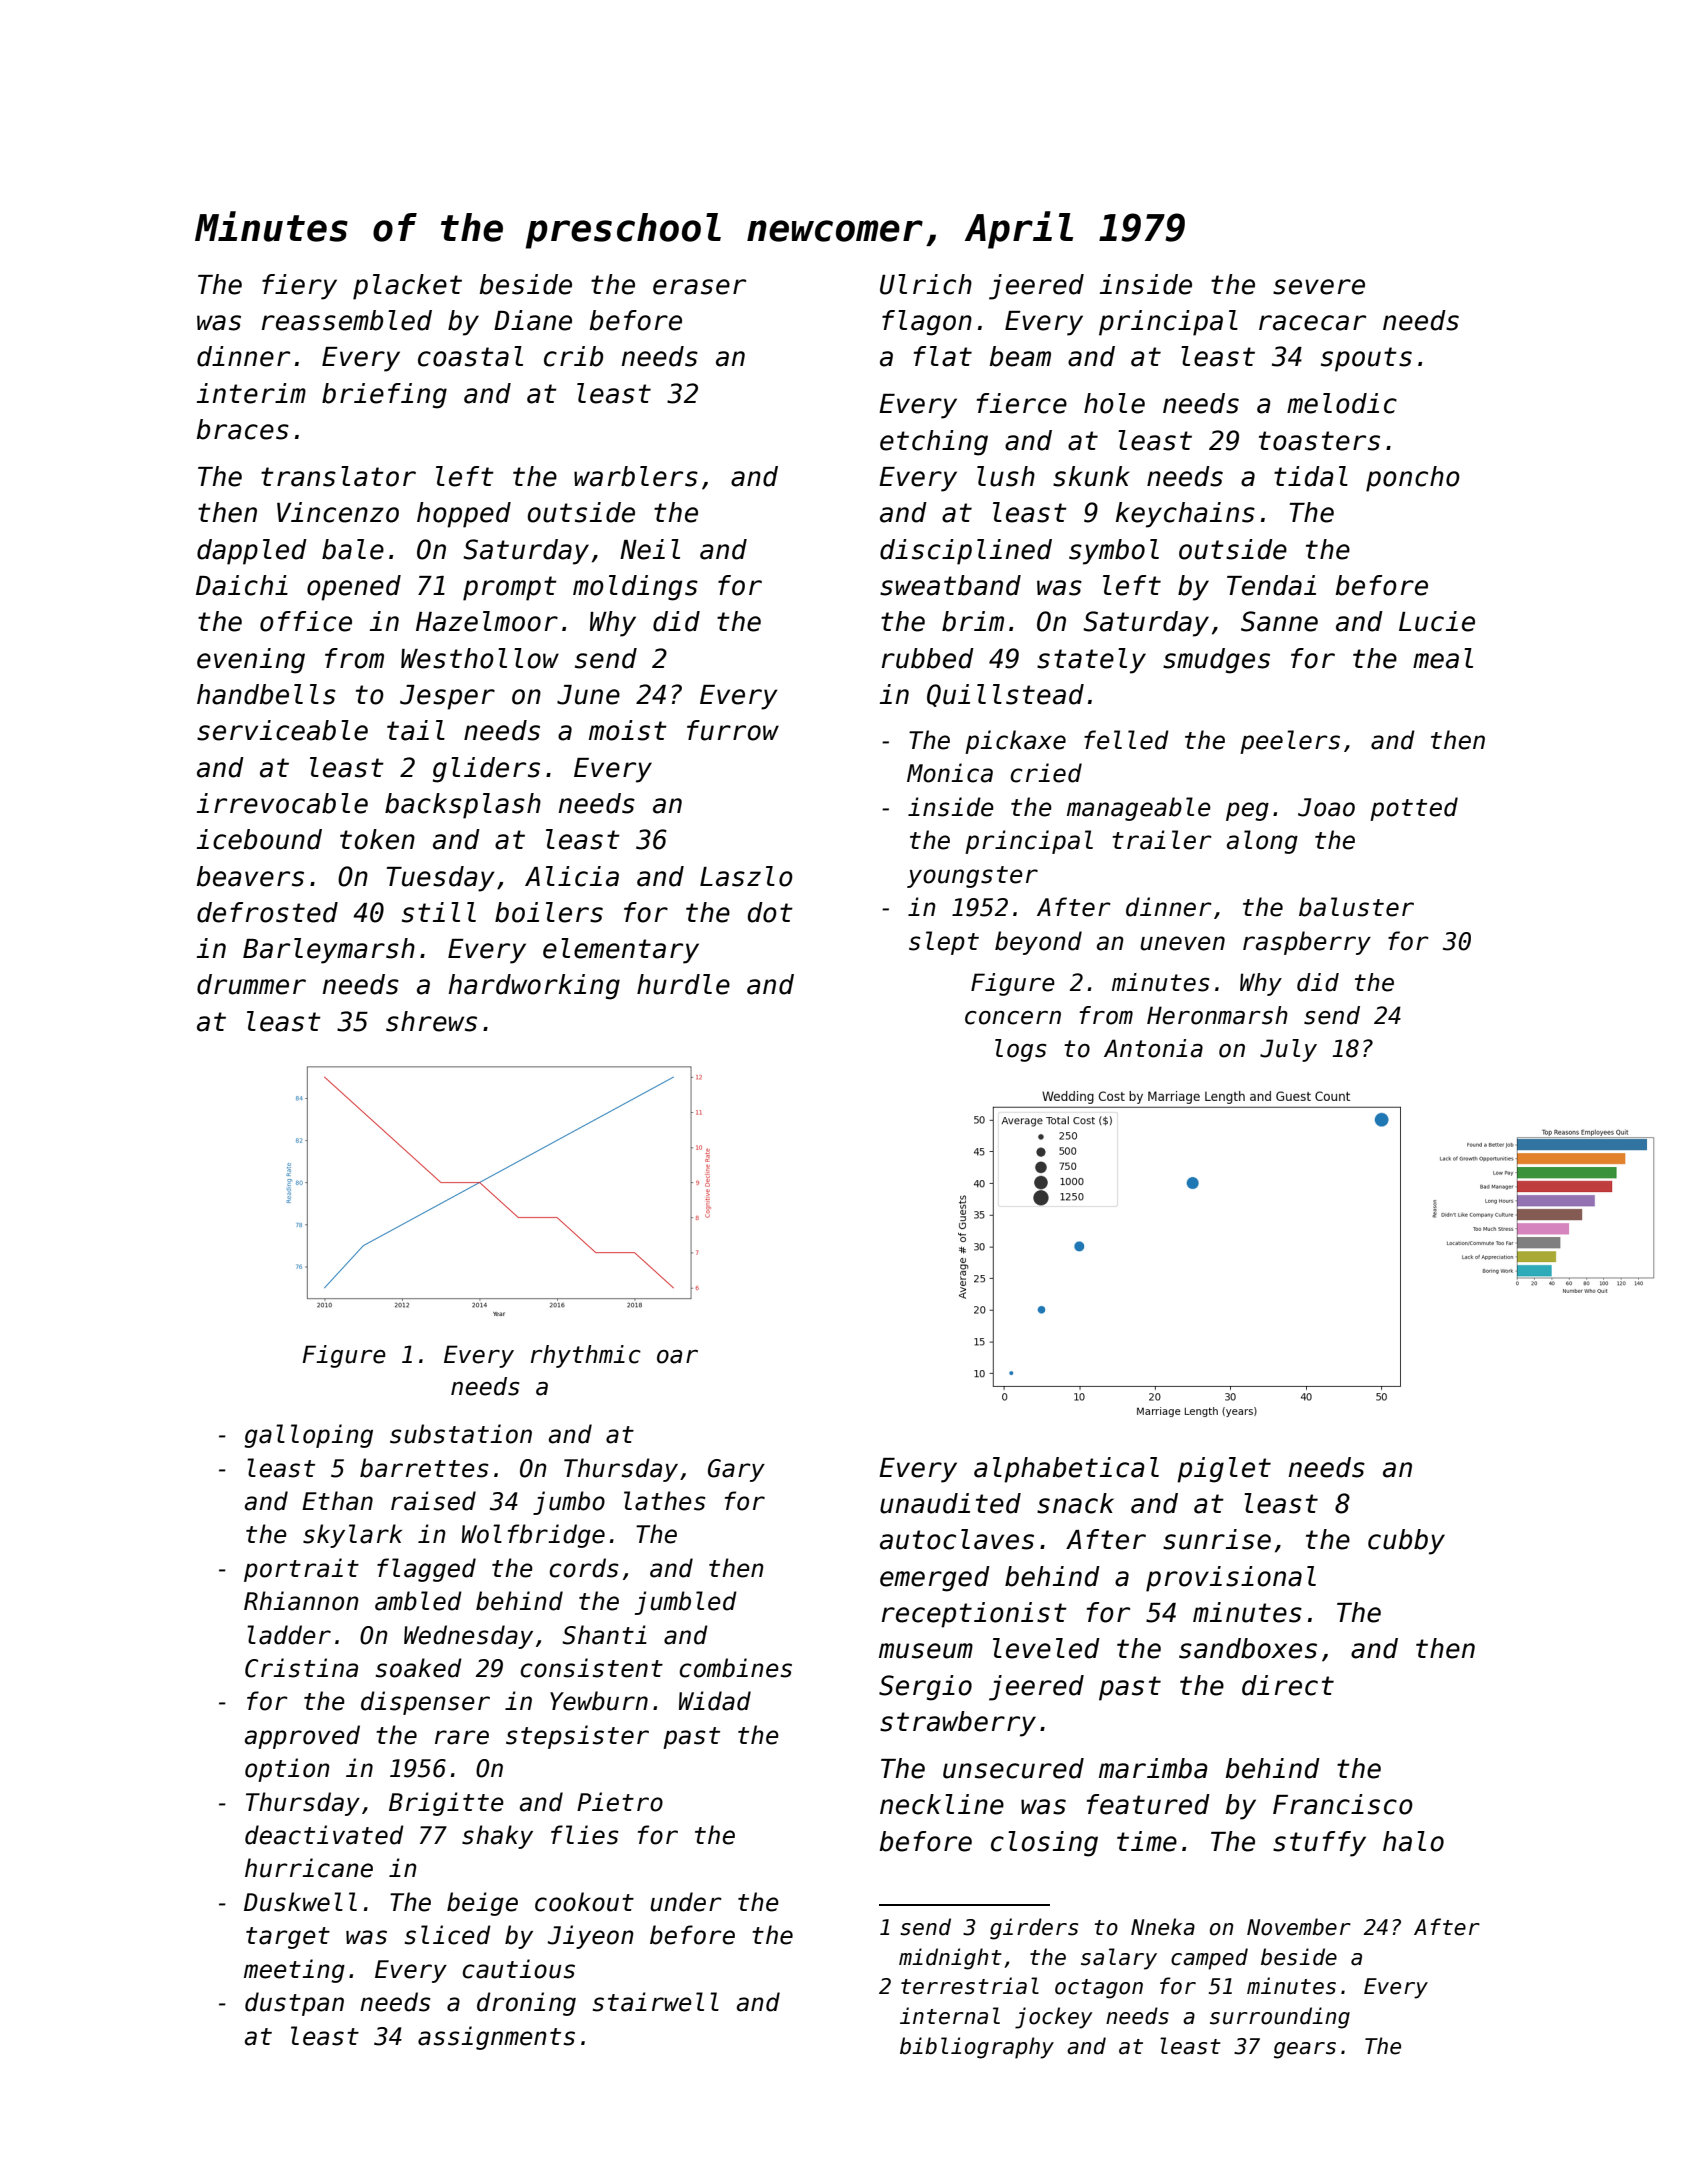  I want to click on piglet, so click(1224, 1470).
